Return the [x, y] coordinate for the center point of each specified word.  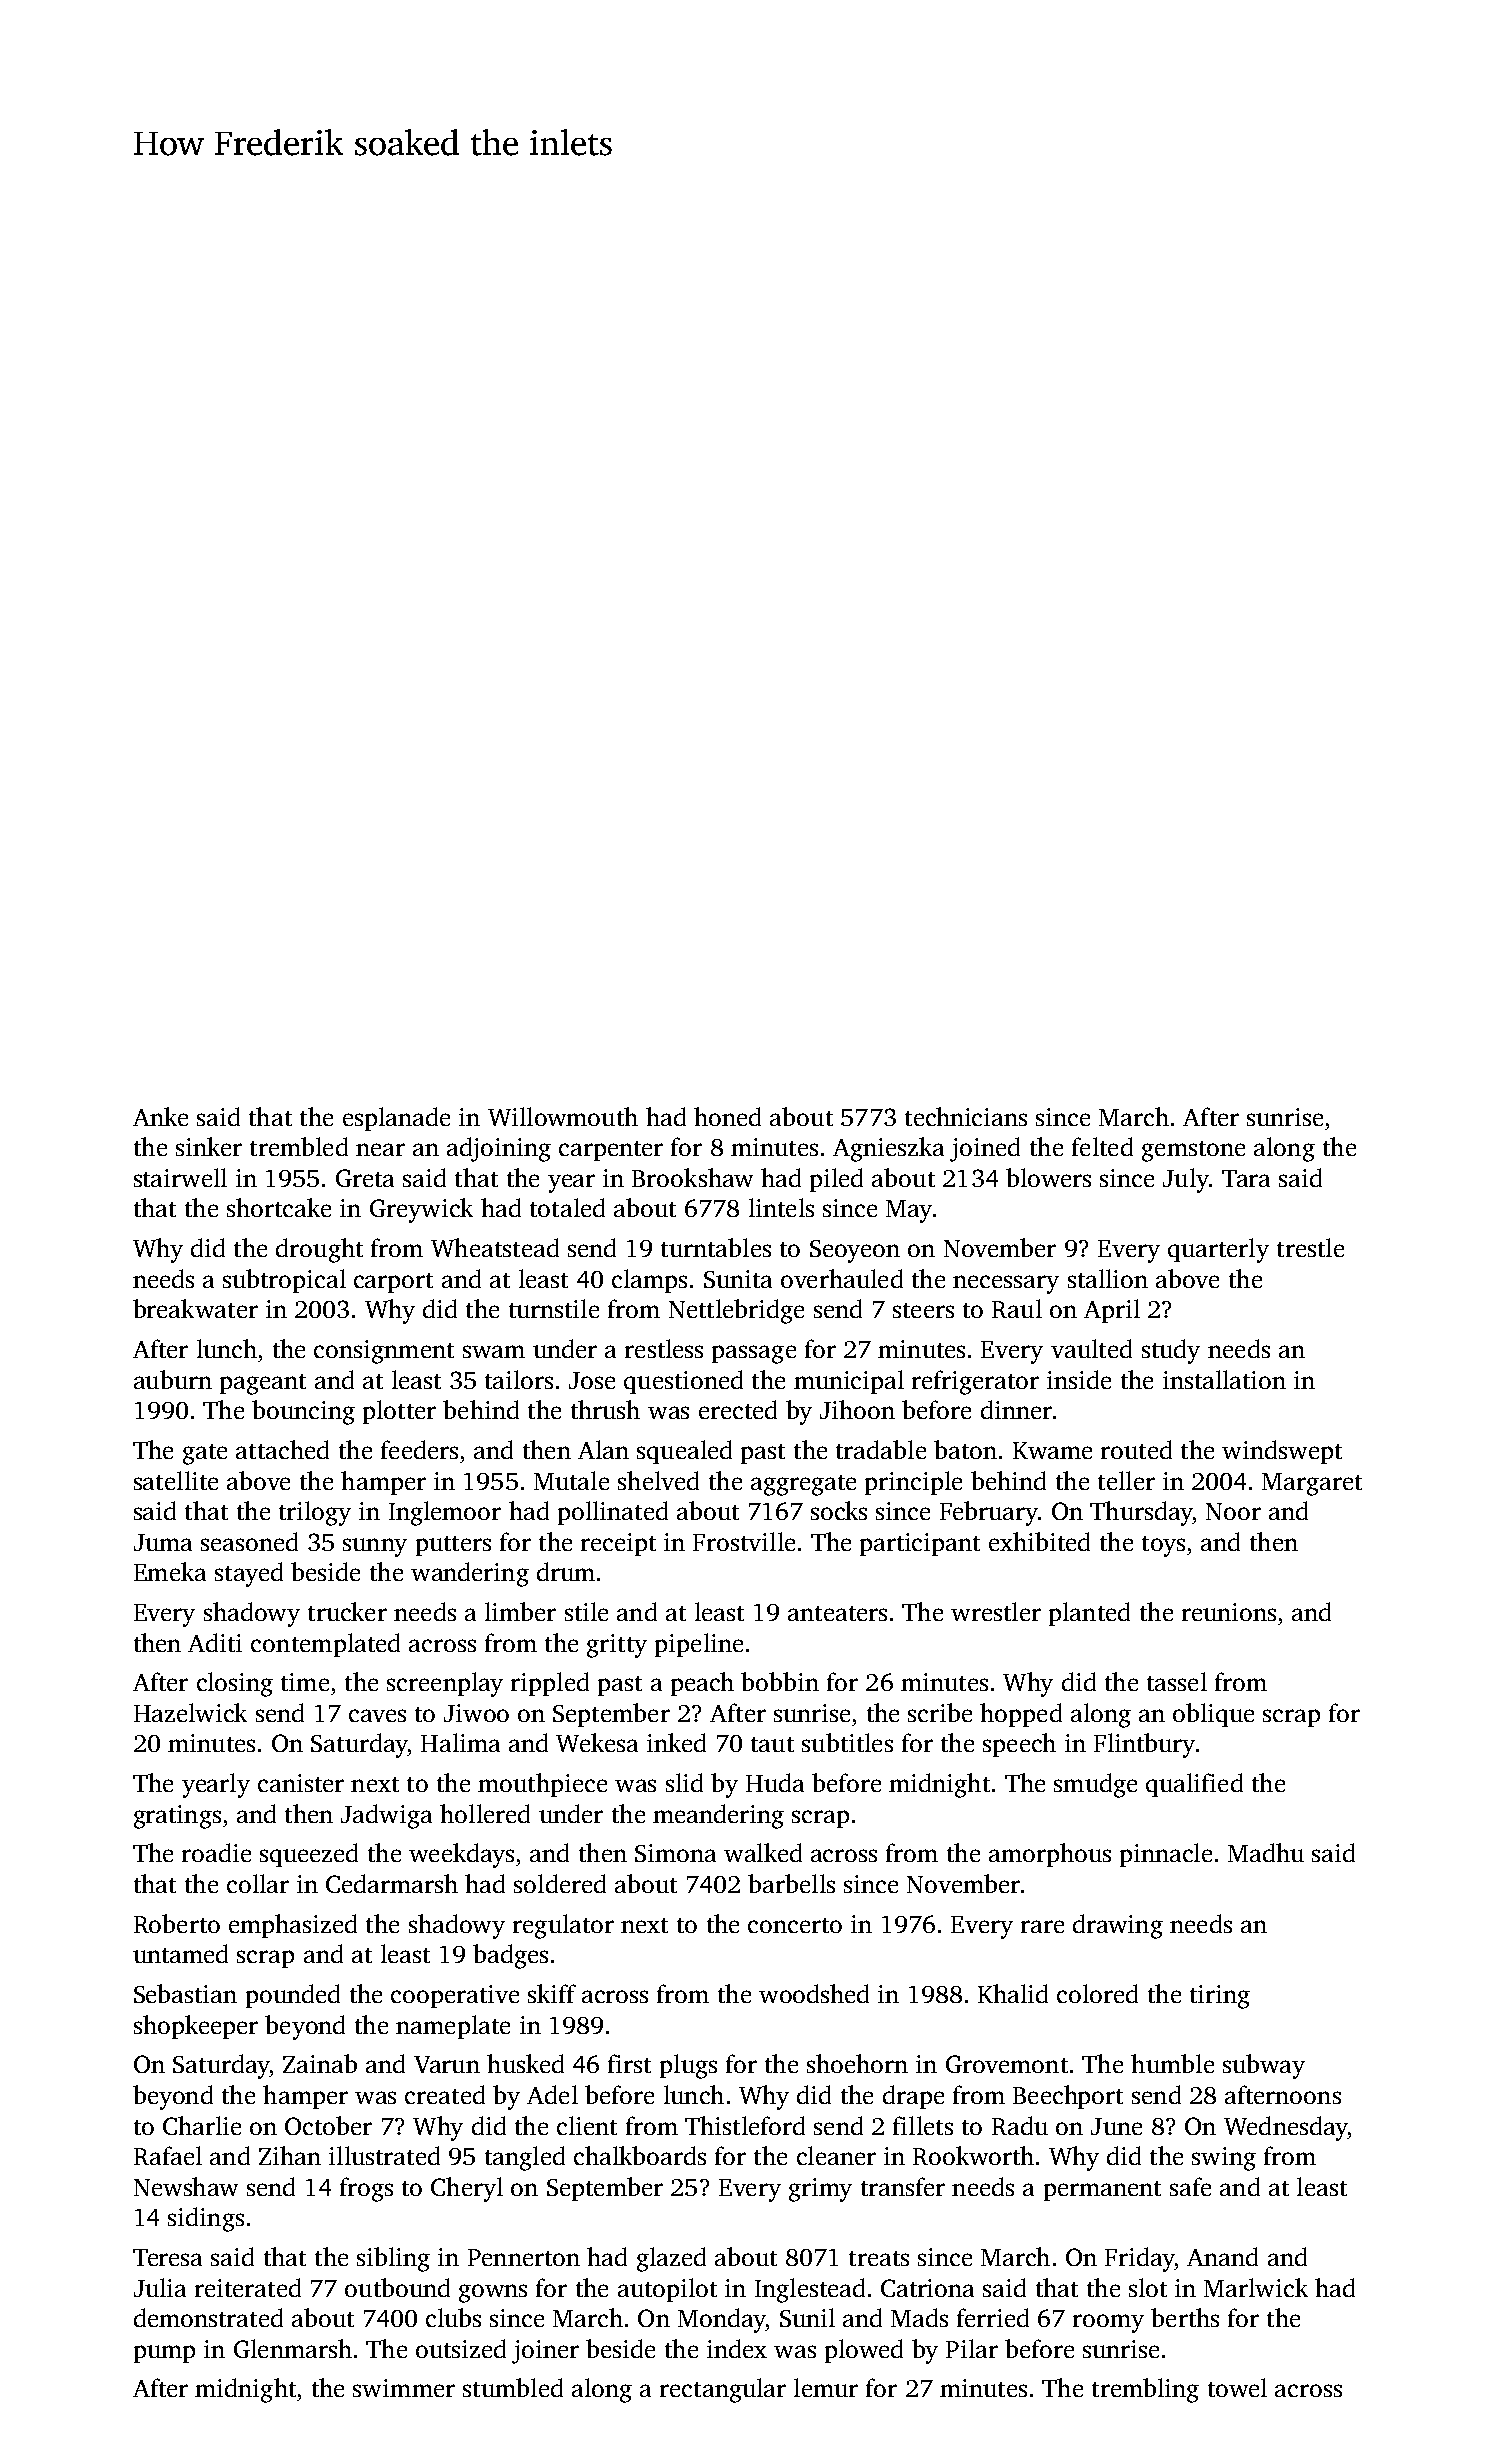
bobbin [780, 1681]
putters [453, 1546]
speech [1019, 1745]
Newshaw [186, 2186]
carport [393, 1283]
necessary [1006, 1284]
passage [754, 1354]
